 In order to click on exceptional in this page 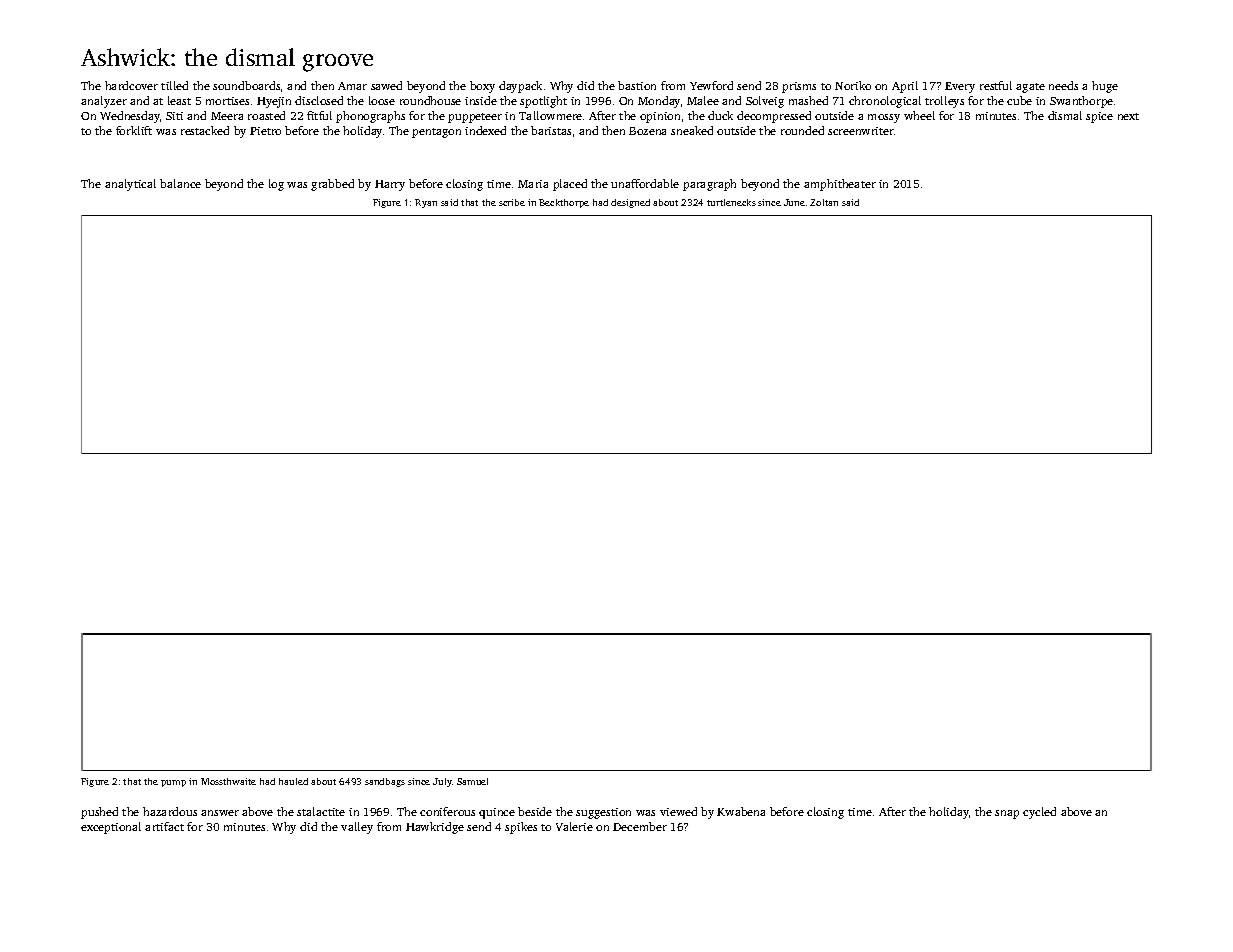, I will do `click(111, 828)`.
